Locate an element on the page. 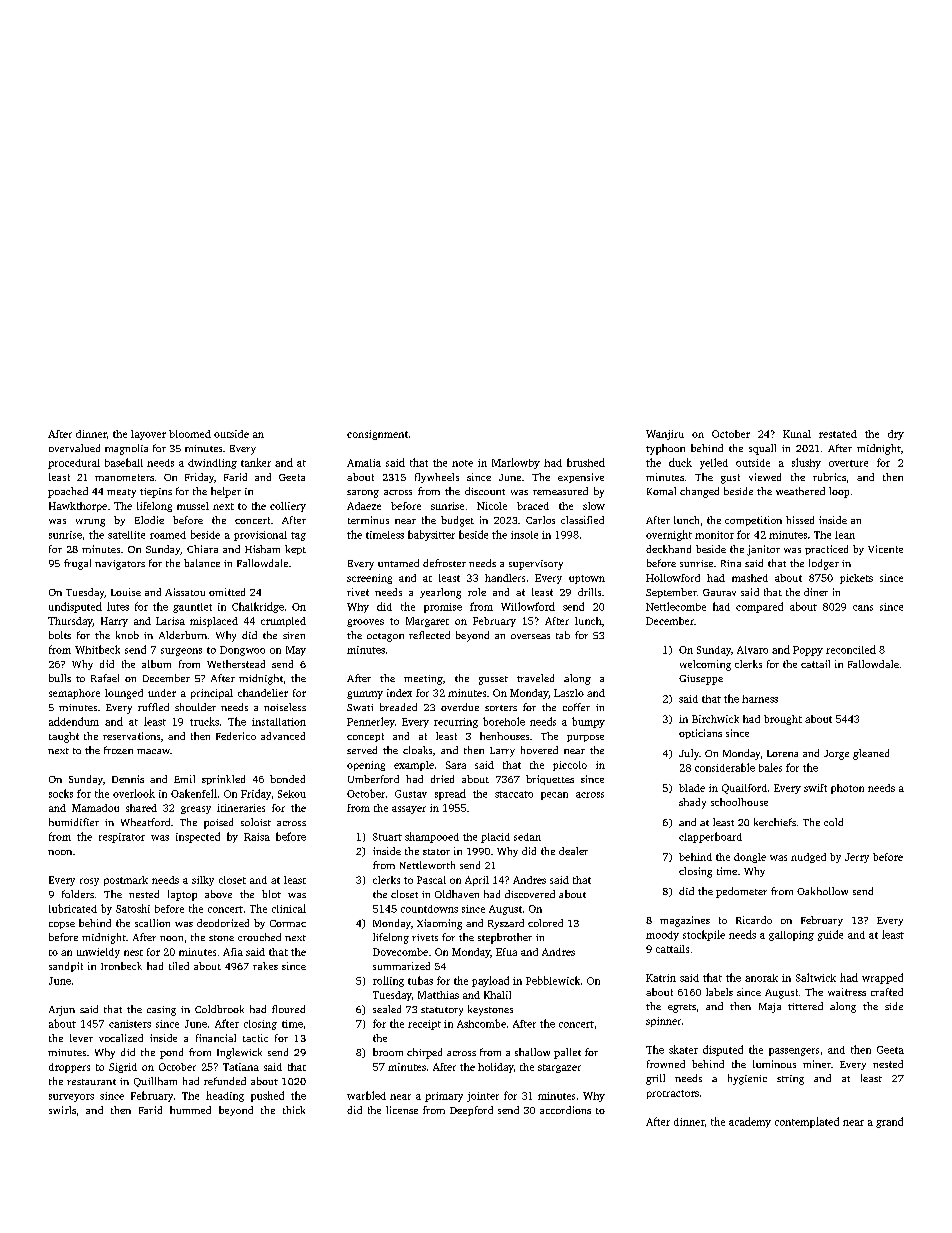 The image size is (952, 1233). Jorge is located at coordinates (836, 755).
